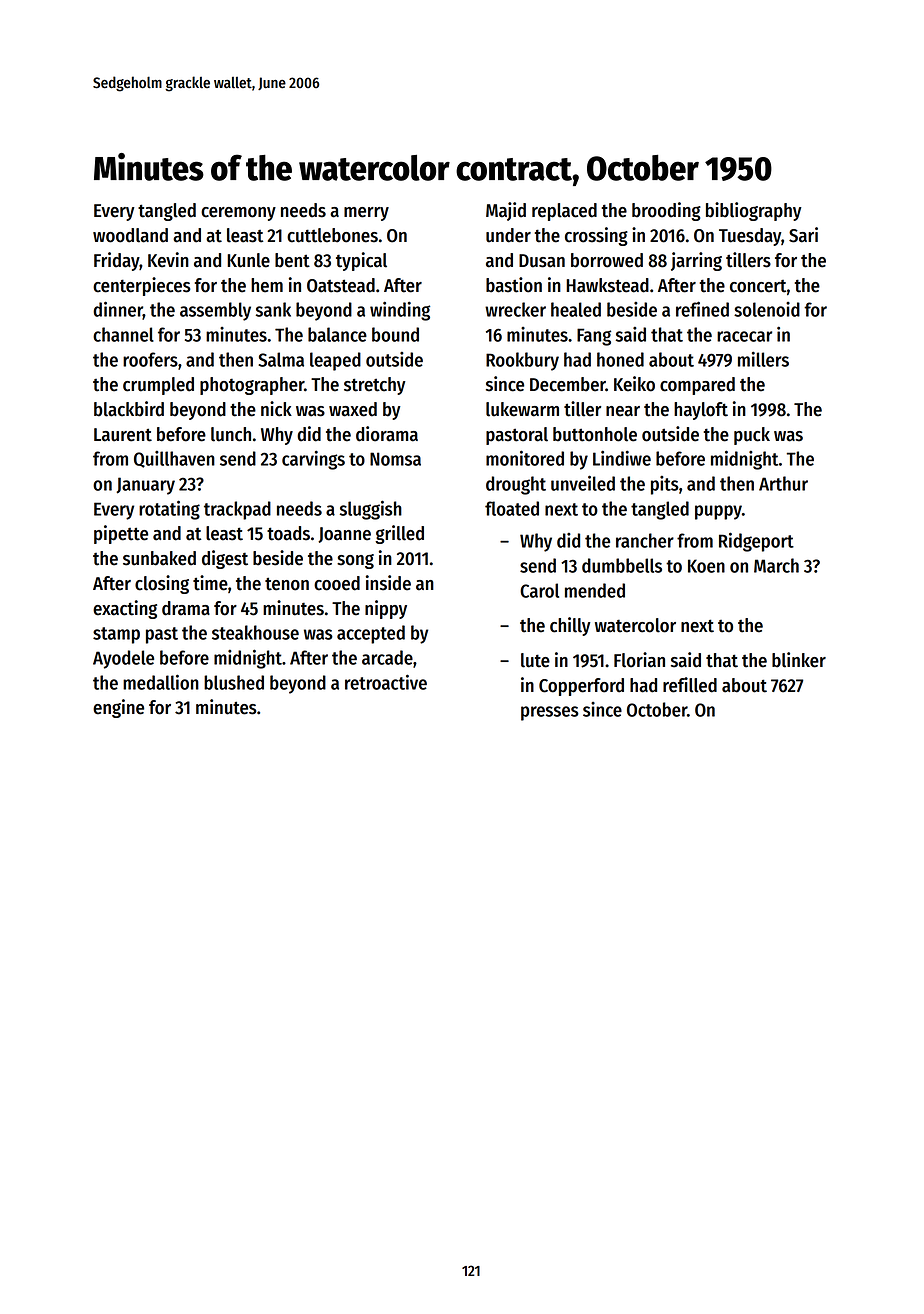 Image resolution: width=924 pixels, height=1314 pixels. What do you see at coordinates (594, 337) in the screenshot?
I see `Fang` at bounding box center [594, 337].
